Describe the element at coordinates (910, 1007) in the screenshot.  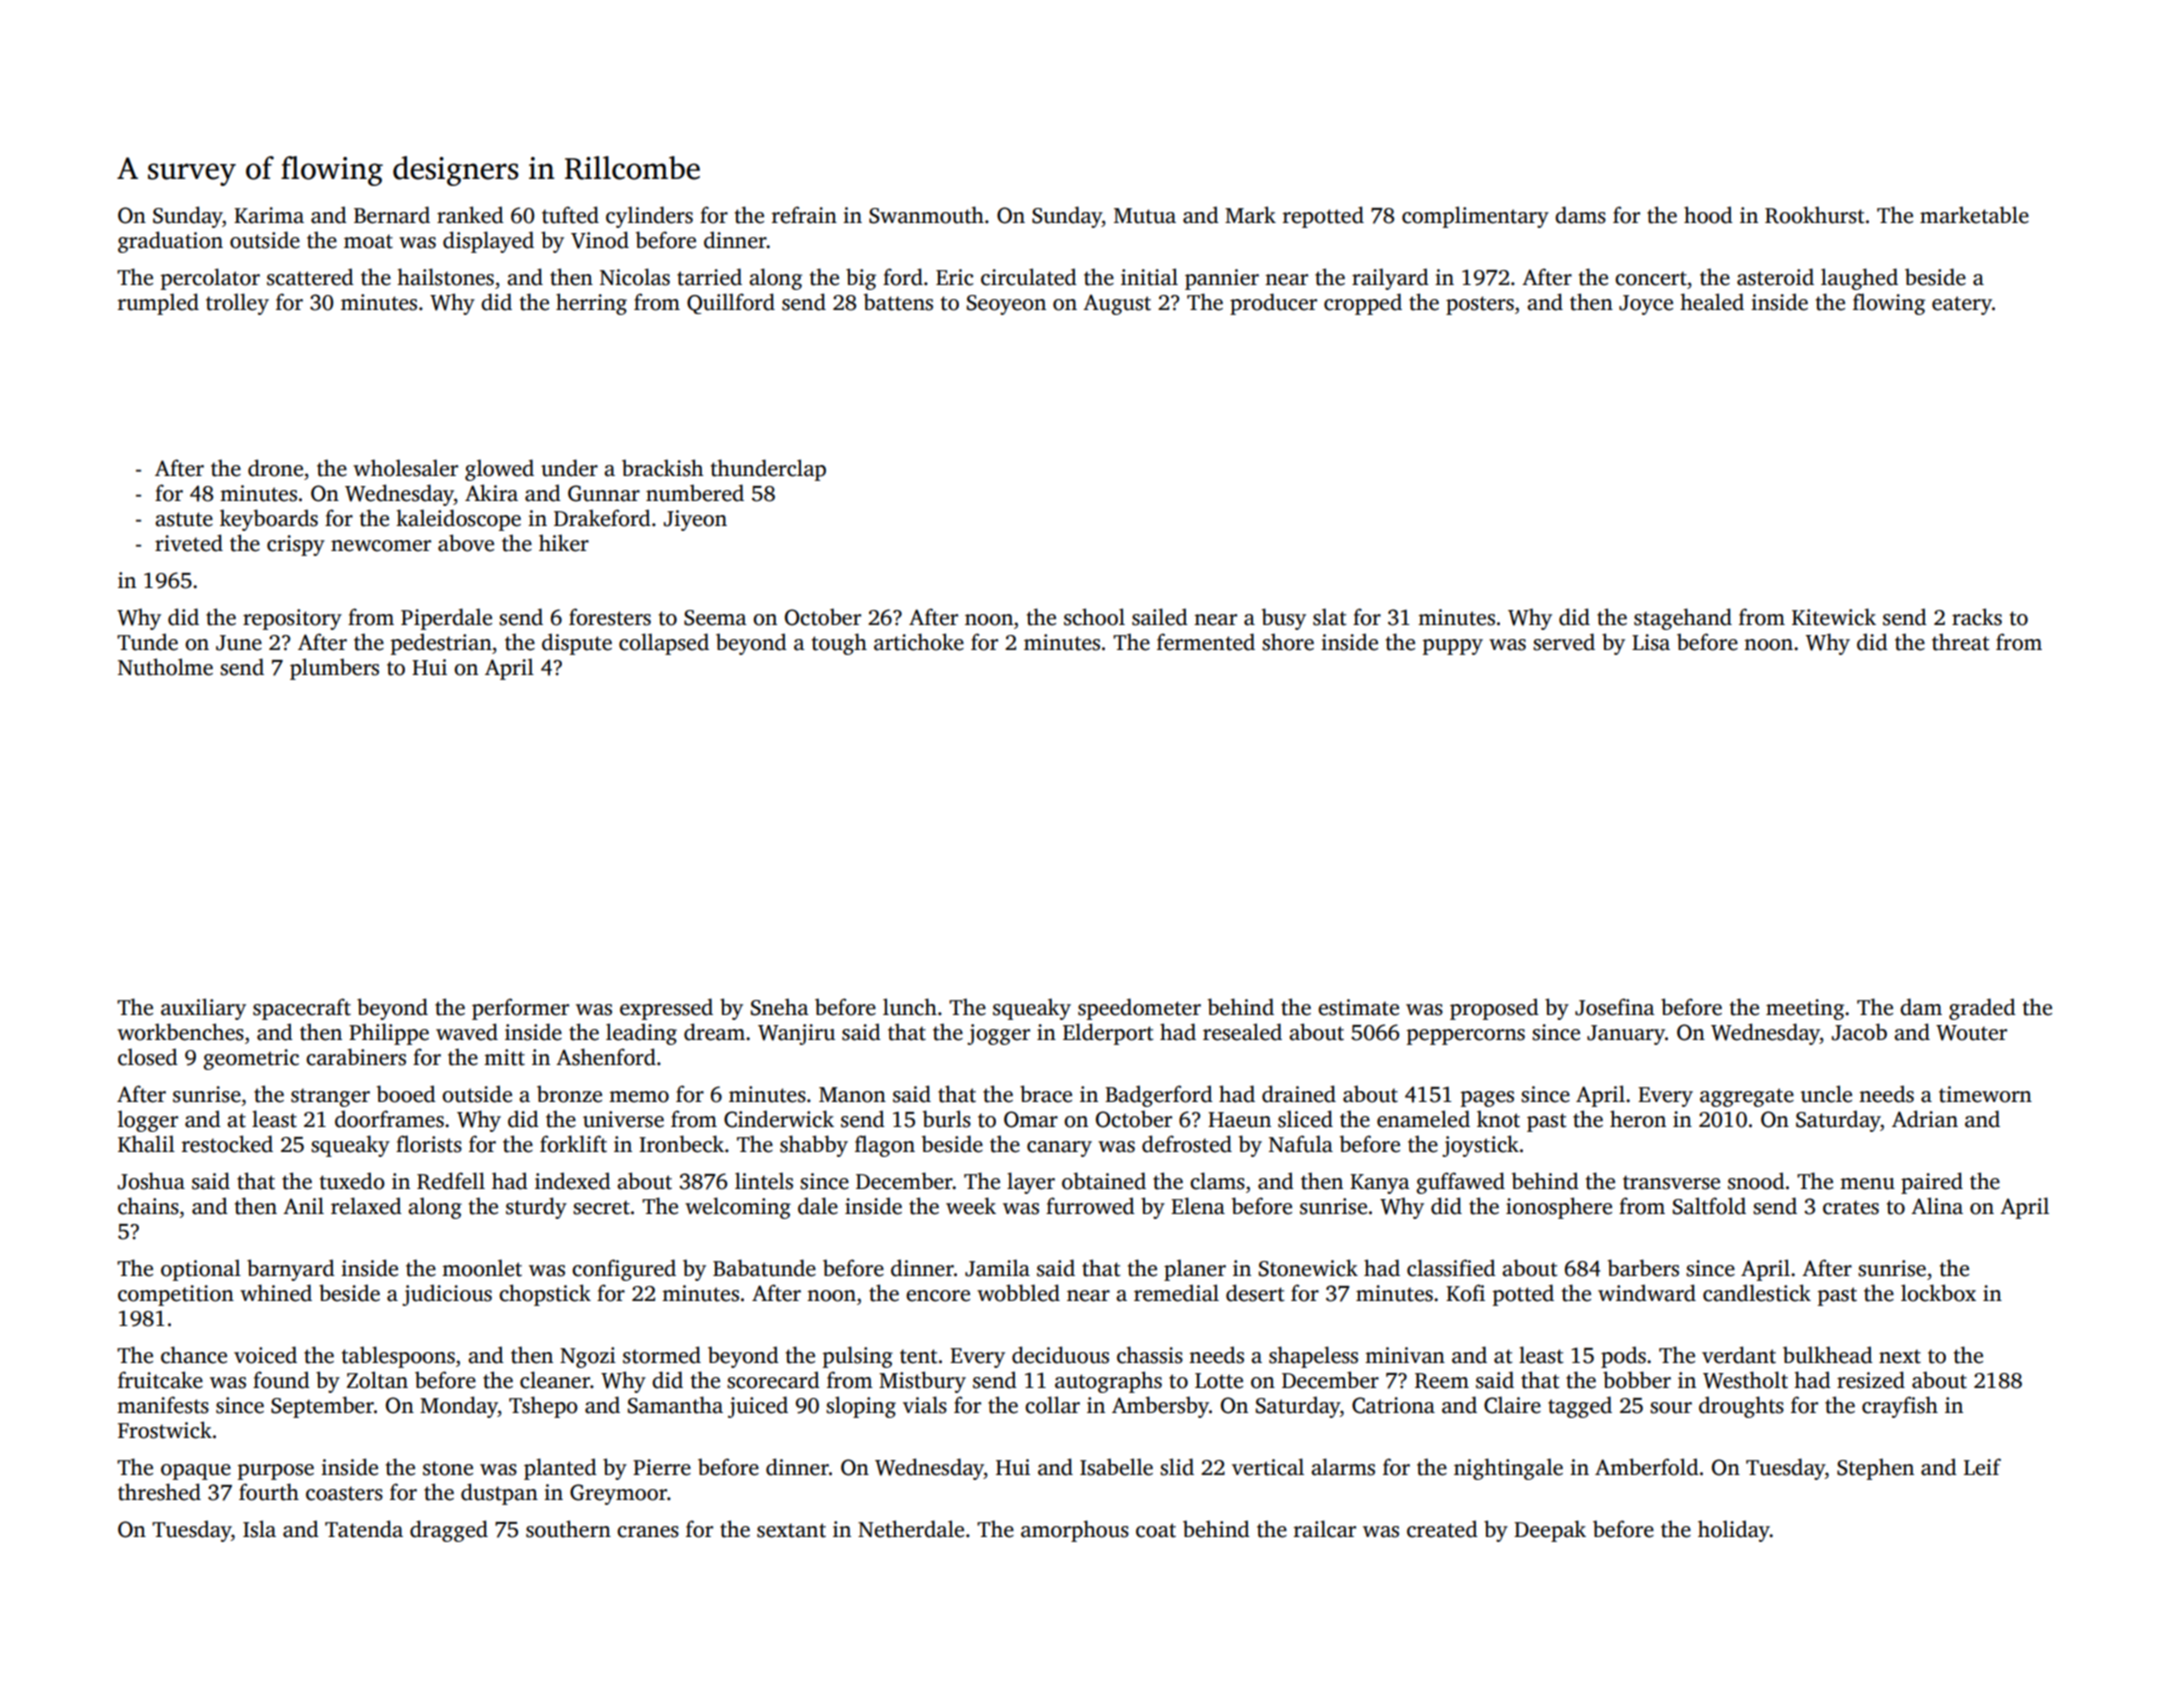
I see `lunch` at that location.
